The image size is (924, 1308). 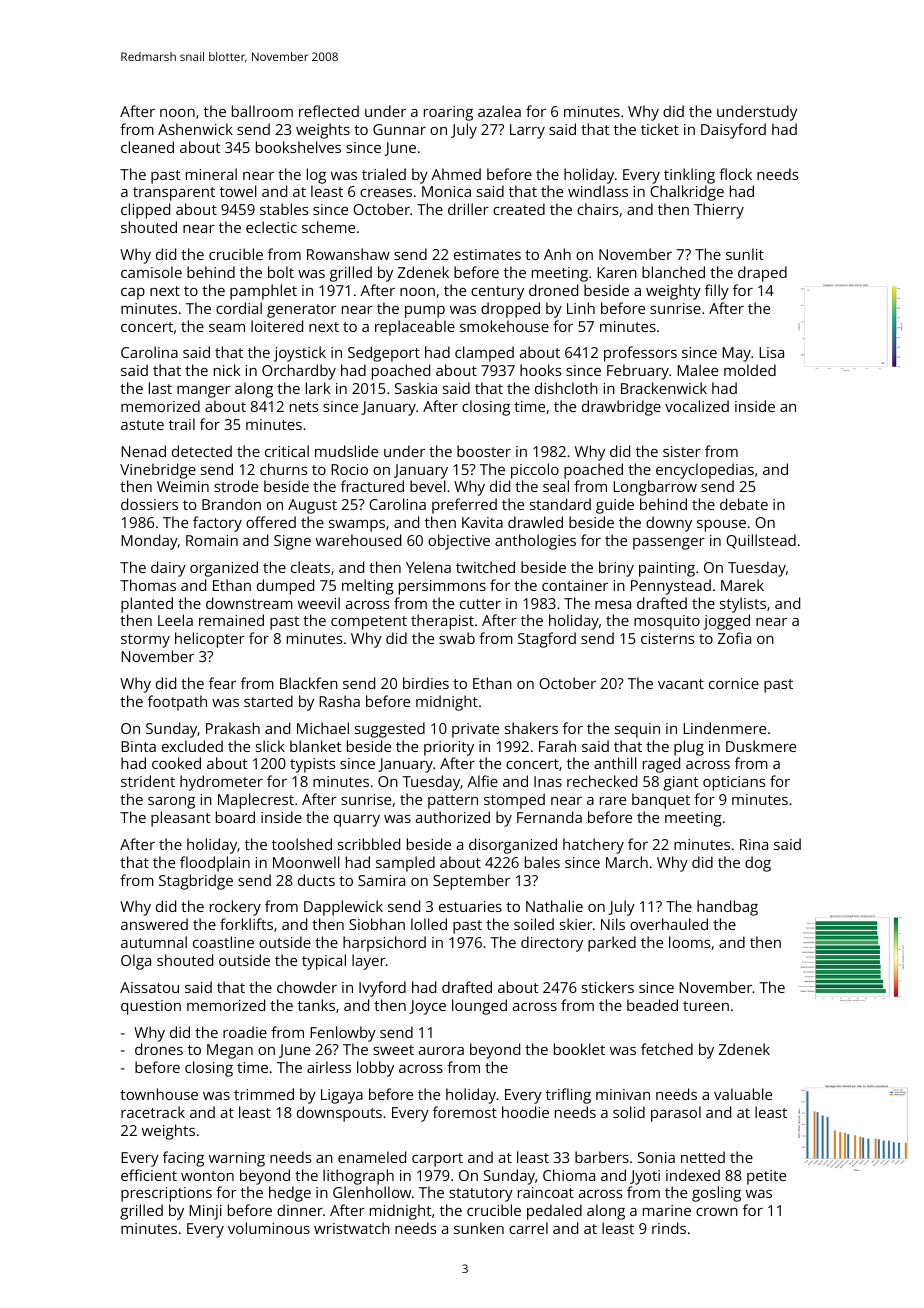 What do you see at coordinates (621, 408) in the document?
I see `drawbridge` at bounding box center [621, 408].
